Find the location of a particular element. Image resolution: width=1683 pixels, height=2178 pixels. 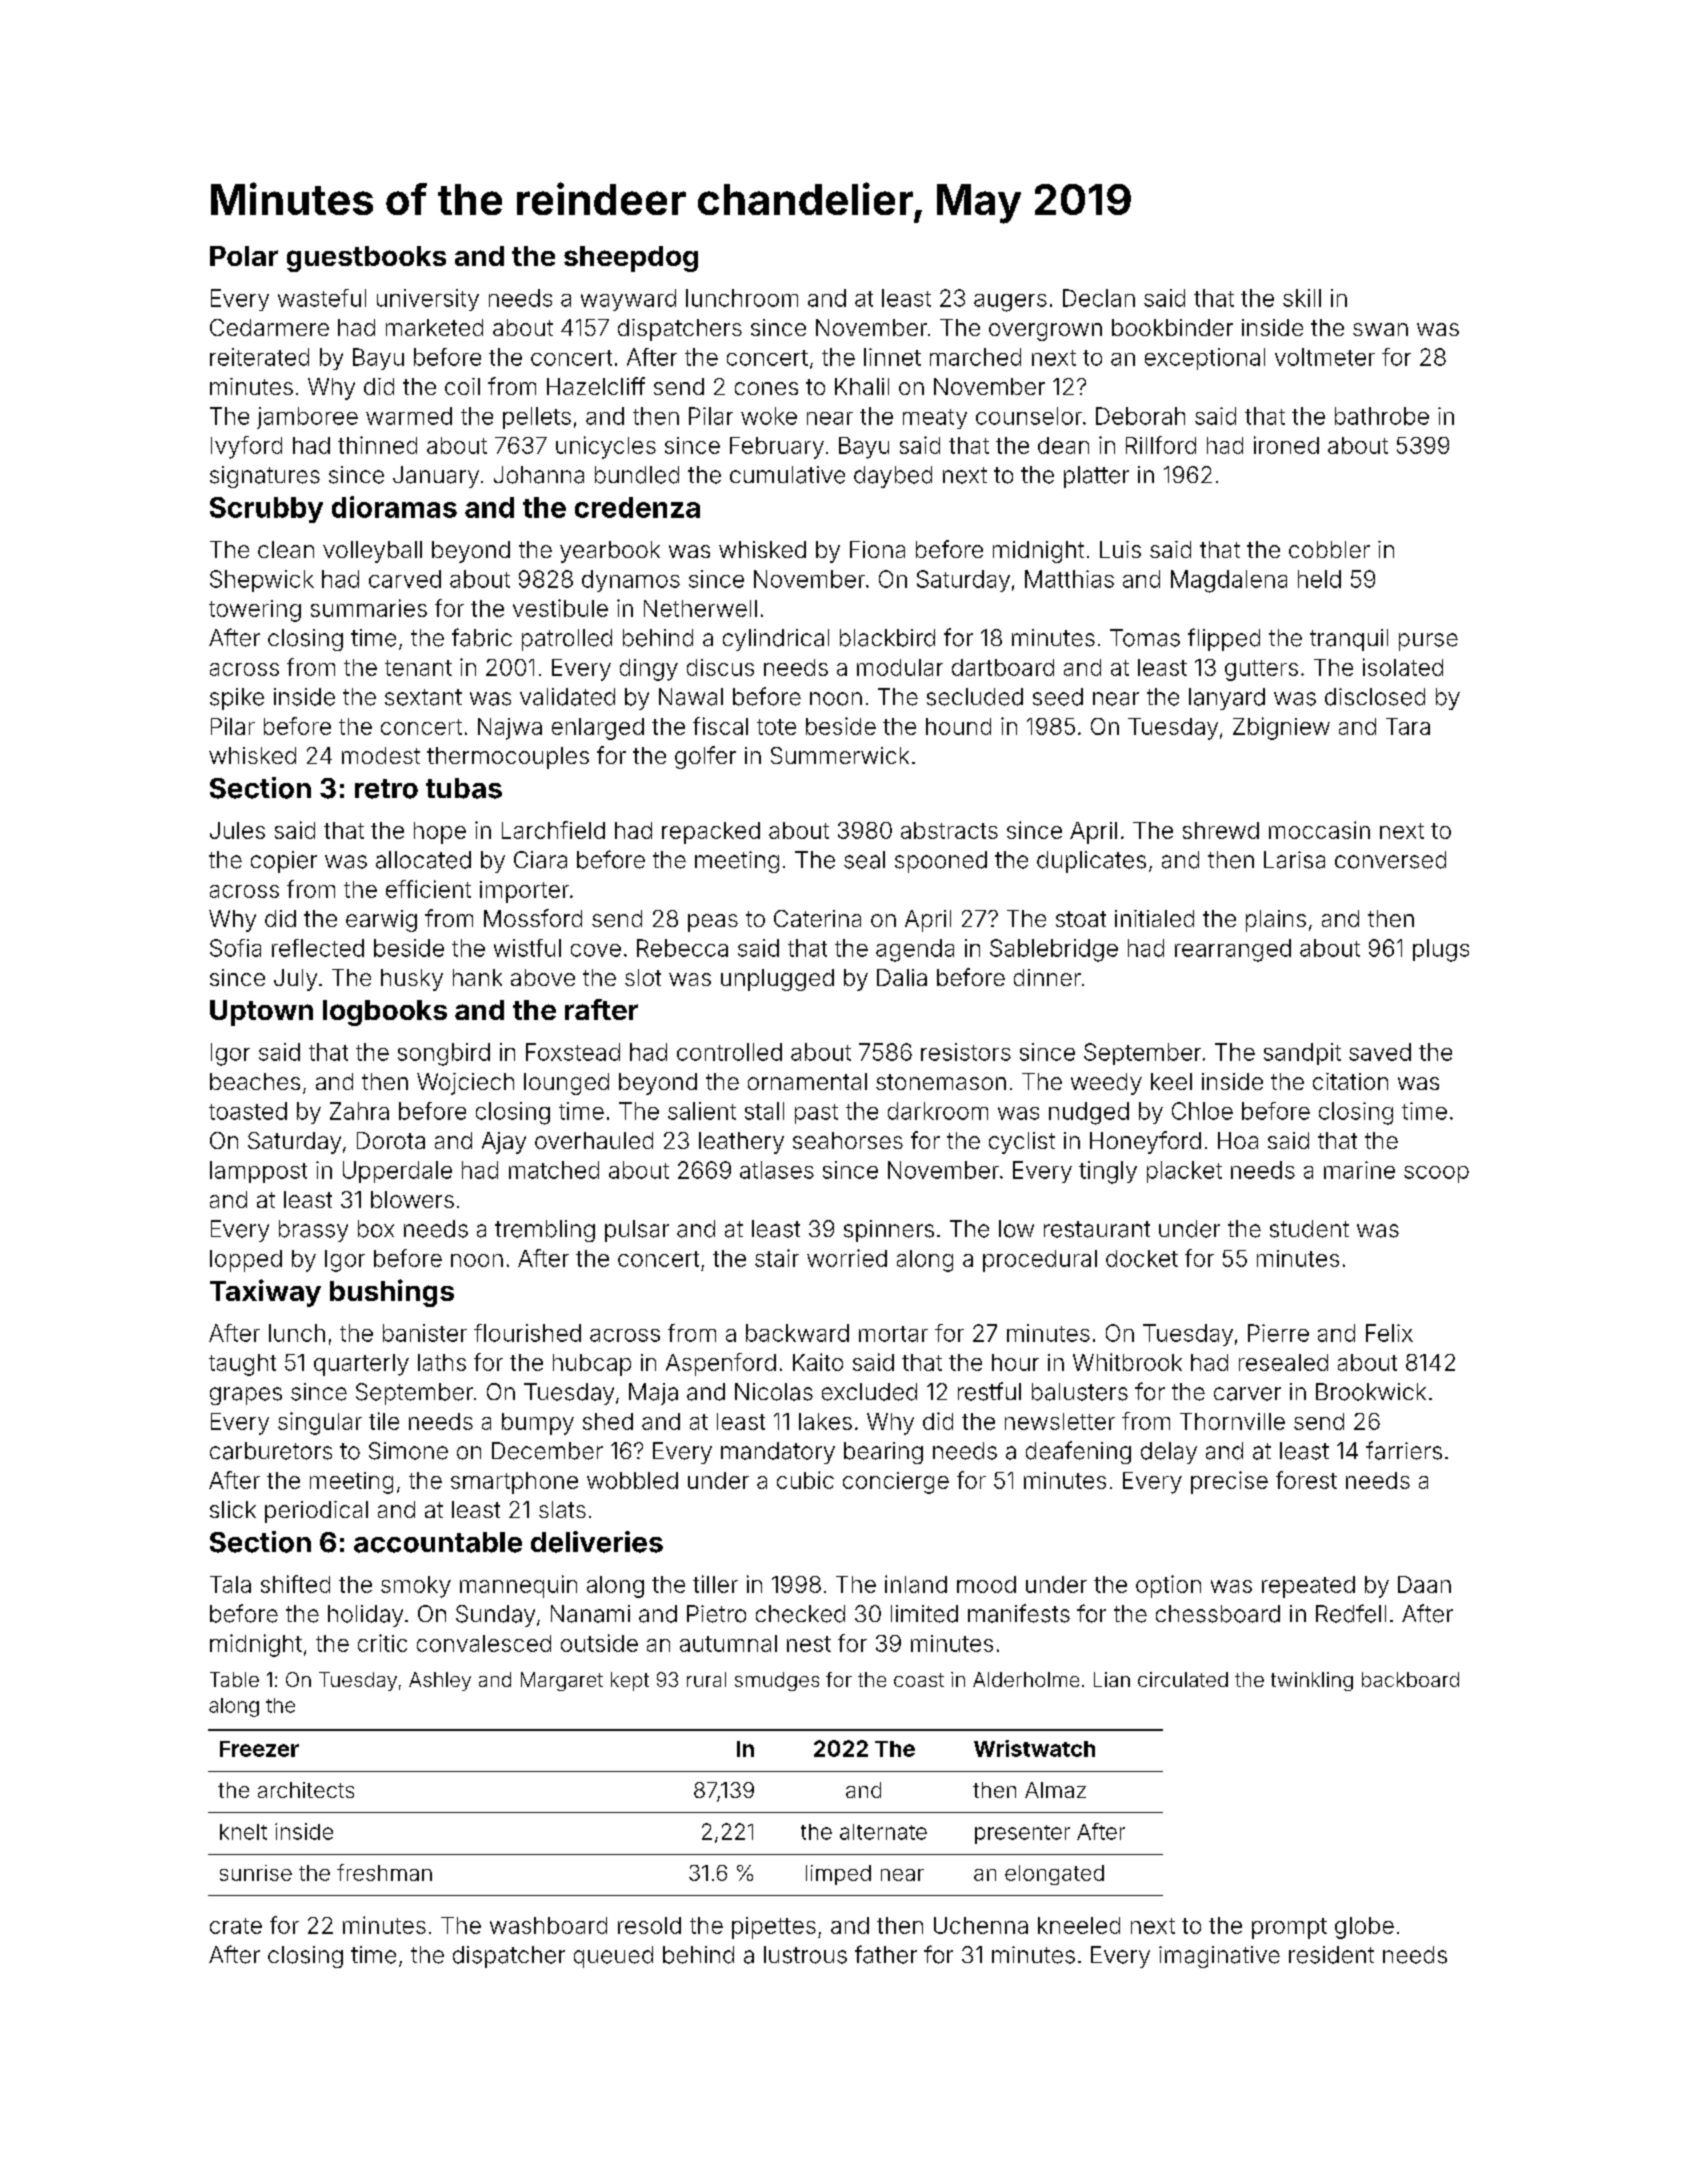

Khalil is located at coordinates (862, 386).
